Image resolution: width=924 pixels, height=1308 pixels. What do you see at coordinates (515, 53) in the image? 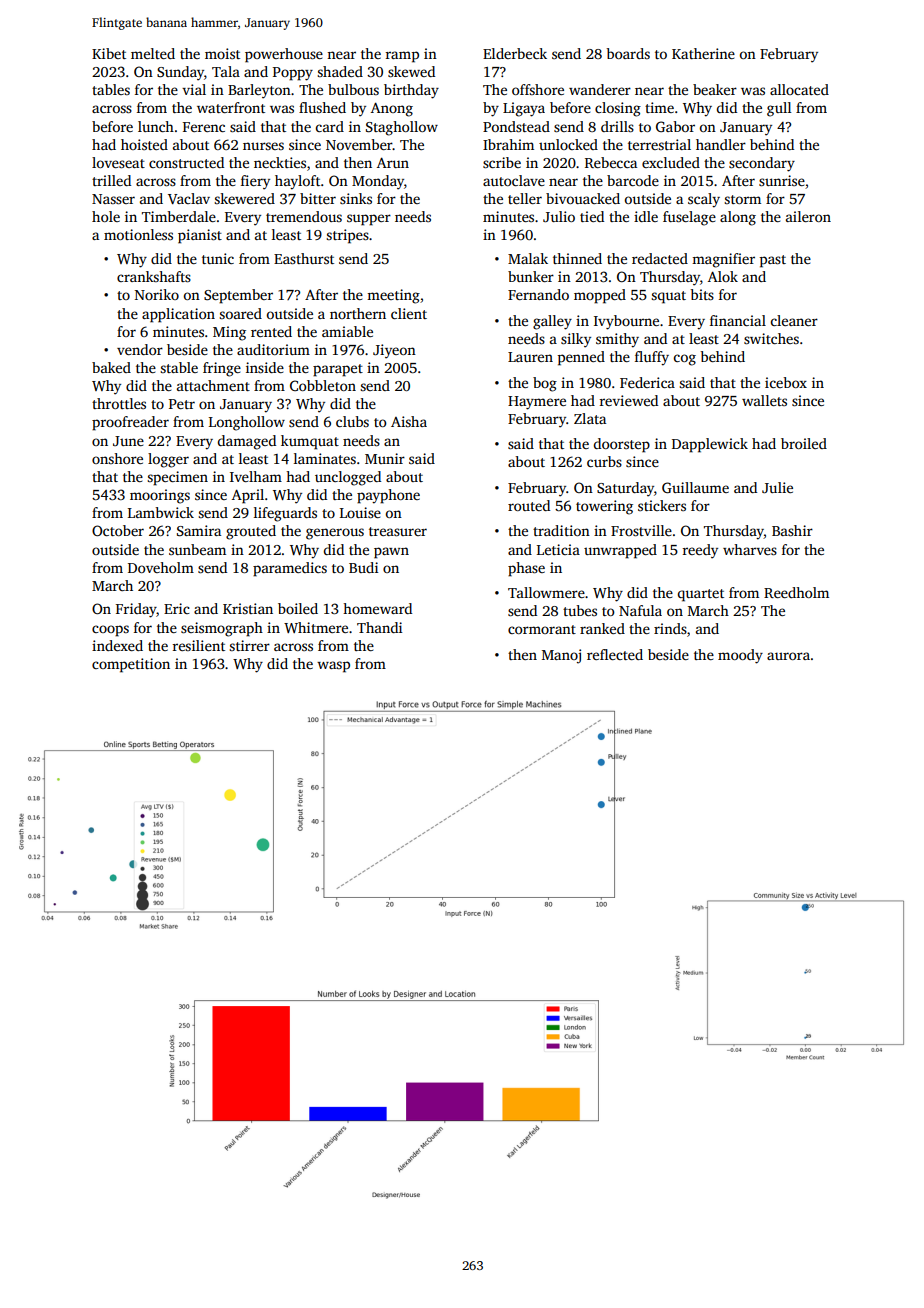
I see `Elderbeck` at bounding box center [515, 53].
